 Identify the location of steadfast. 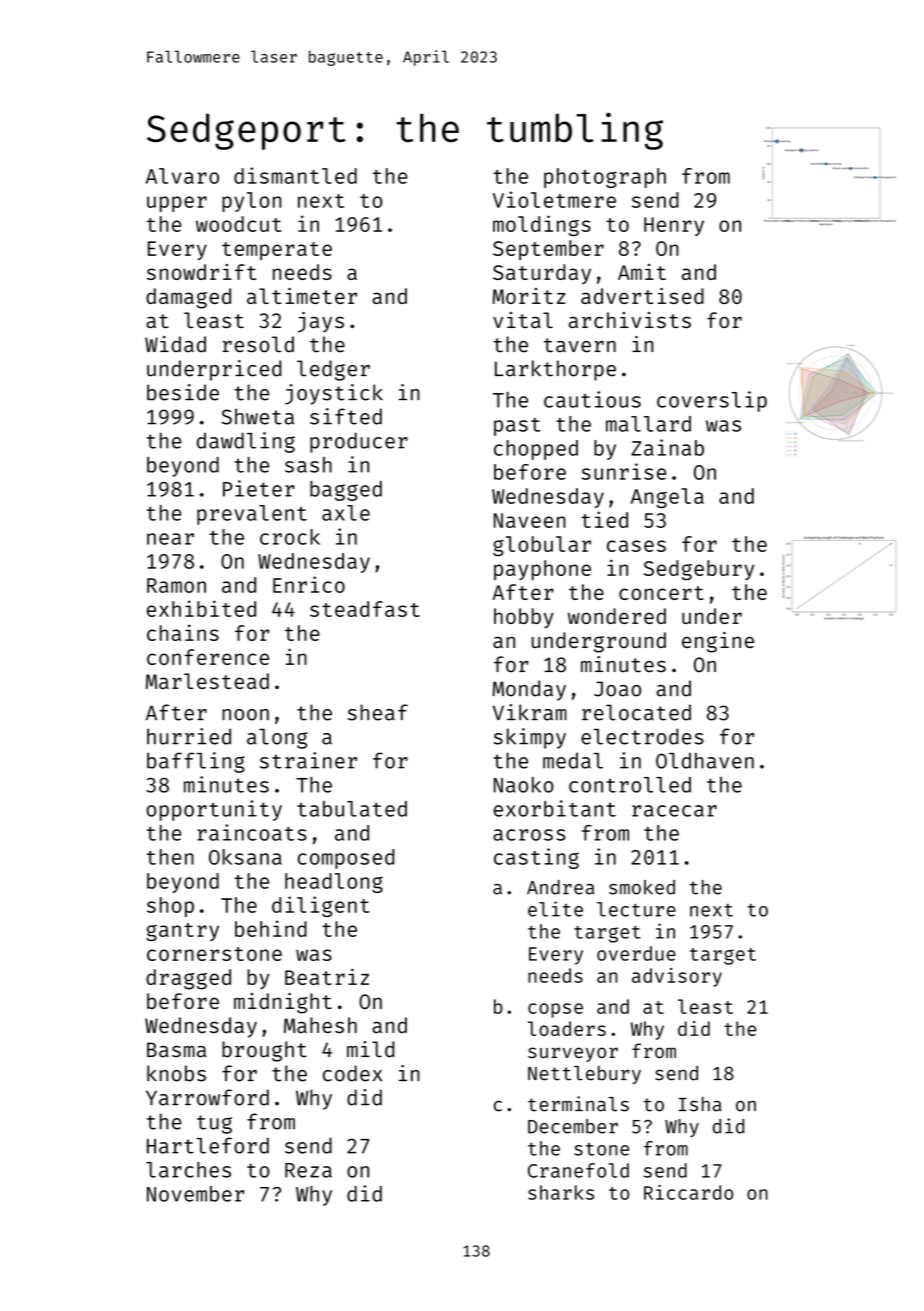
(365, 609).
